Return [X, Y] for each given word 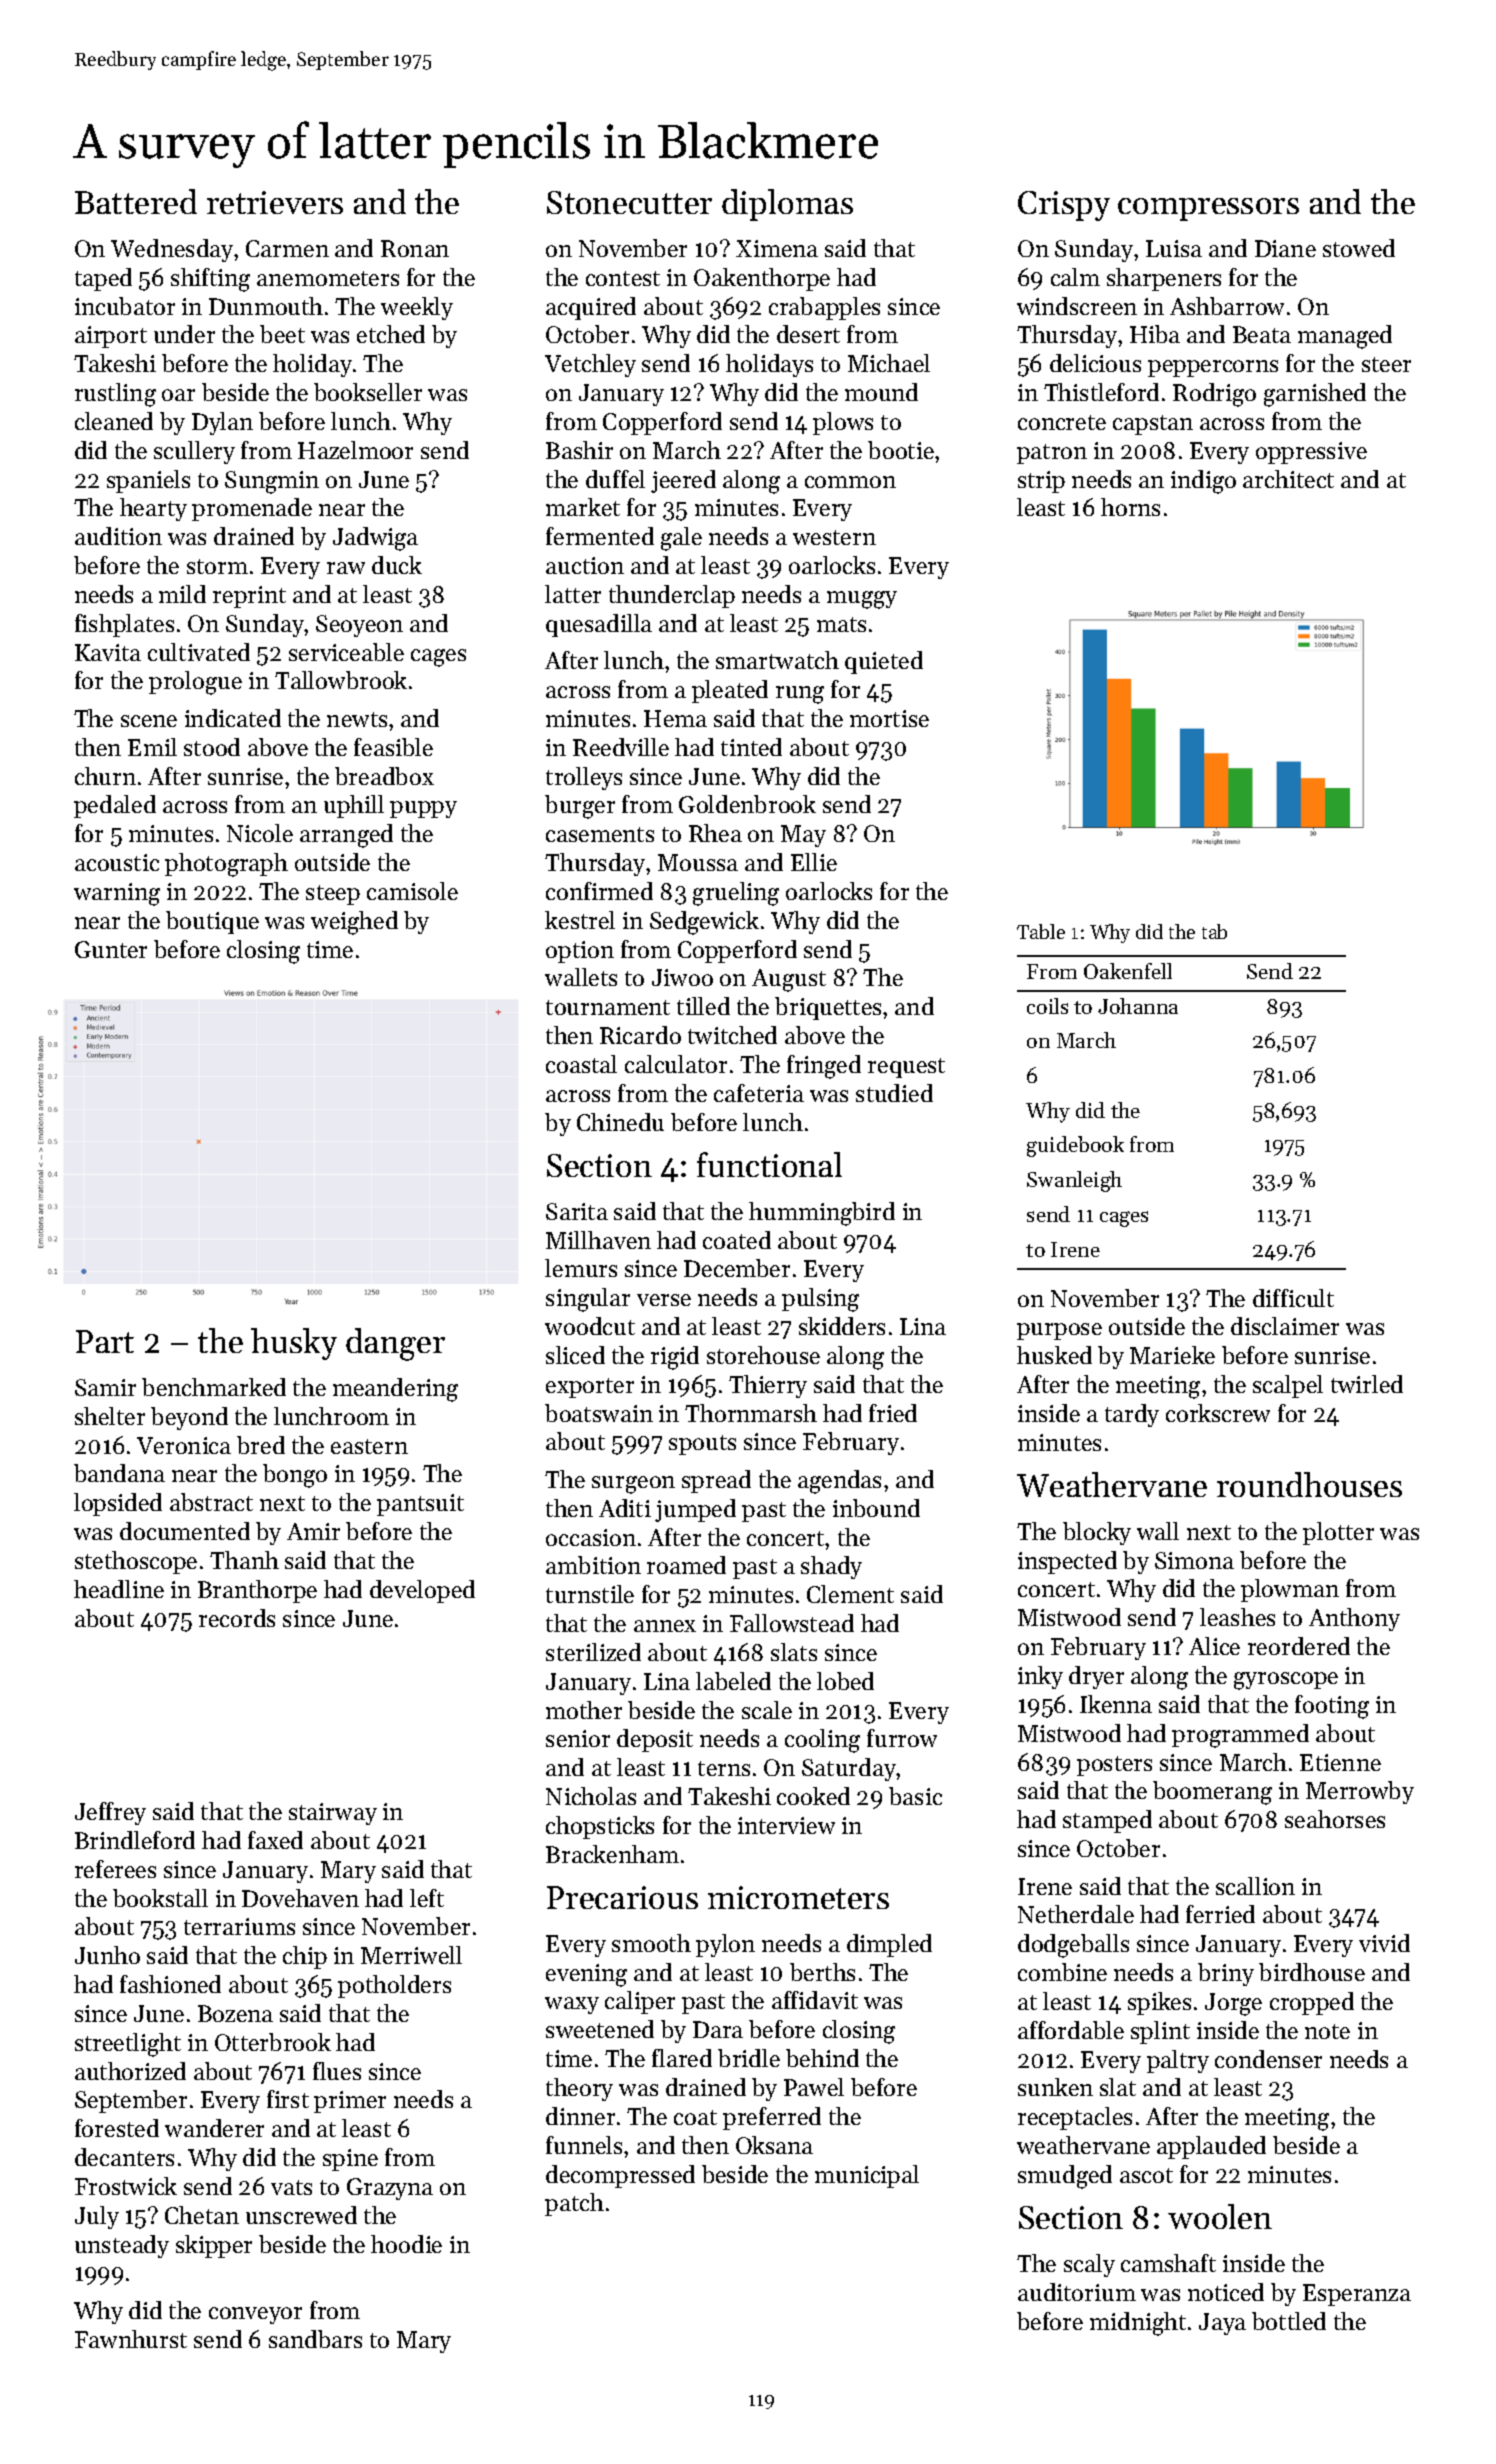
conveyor [255, 2315]
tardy [1132, 1415]
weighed [354, 923]
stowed [1359, 248]
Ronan [415, 248]
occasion [591, 1537]
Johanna [1138, 1006]
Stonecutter [629, 202]
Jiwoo [682, 977]
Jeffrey [110, 1813]
